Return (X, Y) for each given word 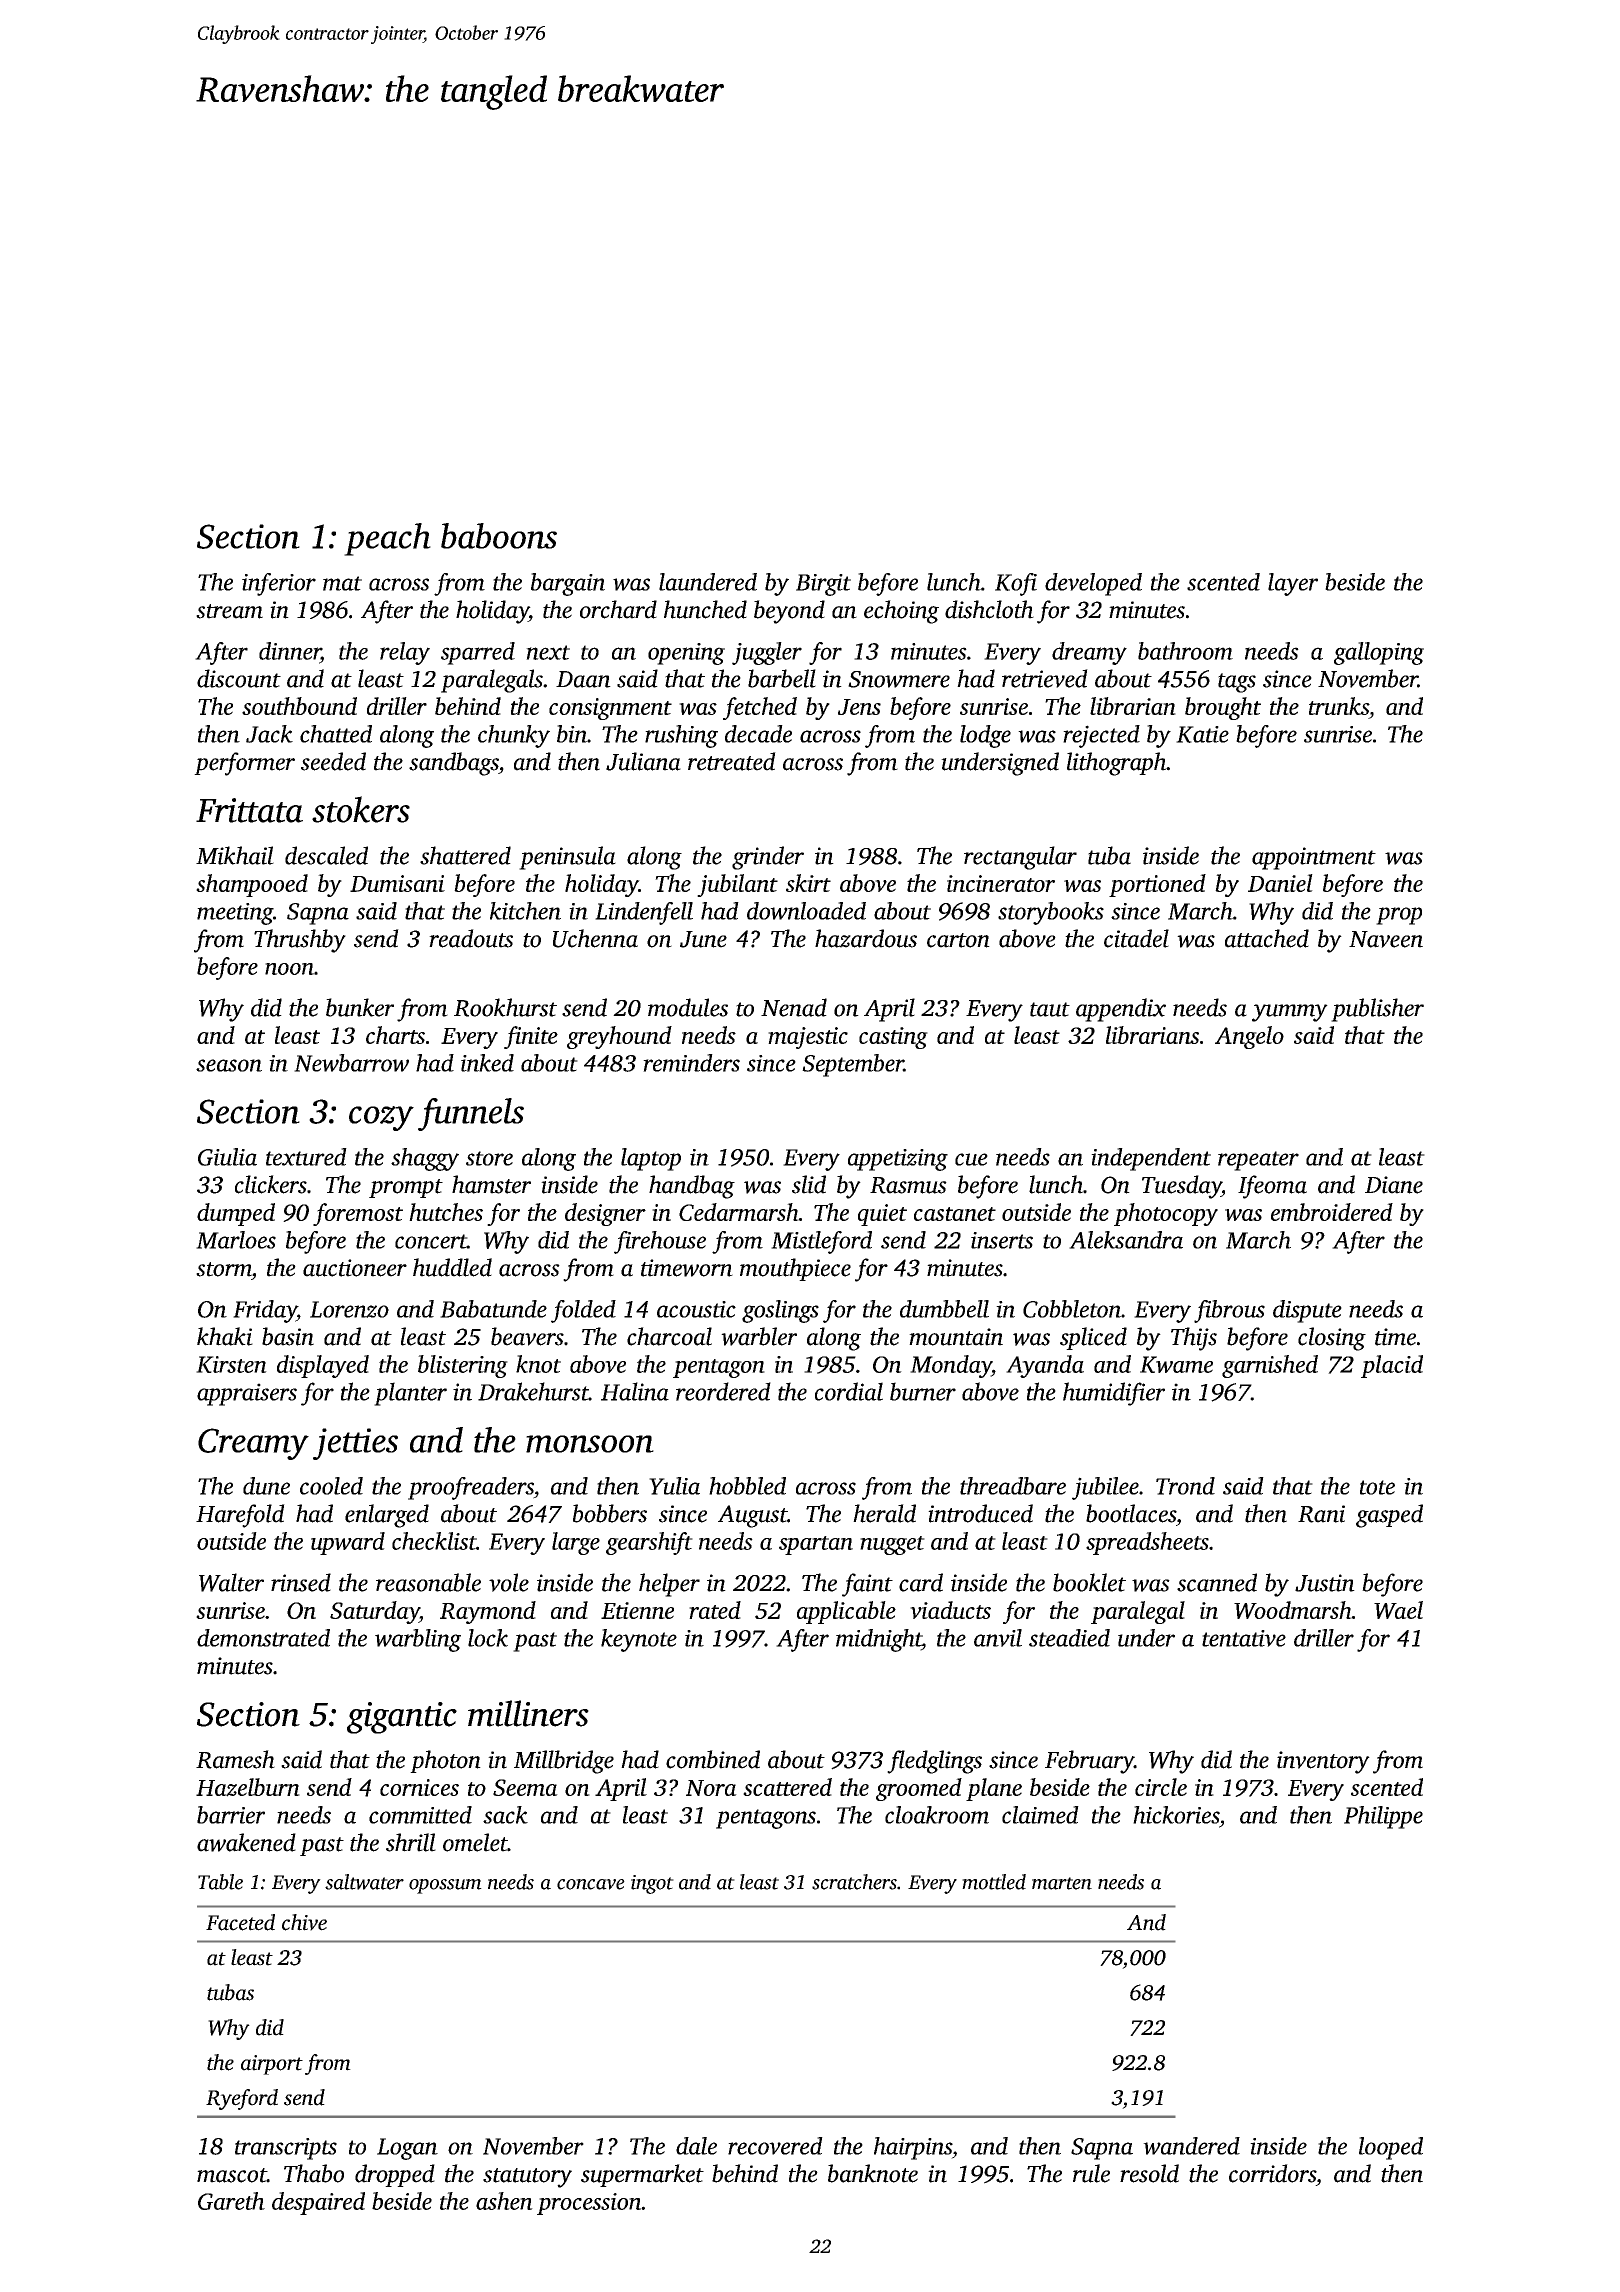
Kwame (1176, 1364)
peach (387, 539)
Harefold (240, 1516)
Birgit (823, 585)
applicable (846, 1612)
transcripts (286, 2149)
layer (1293, 584)
